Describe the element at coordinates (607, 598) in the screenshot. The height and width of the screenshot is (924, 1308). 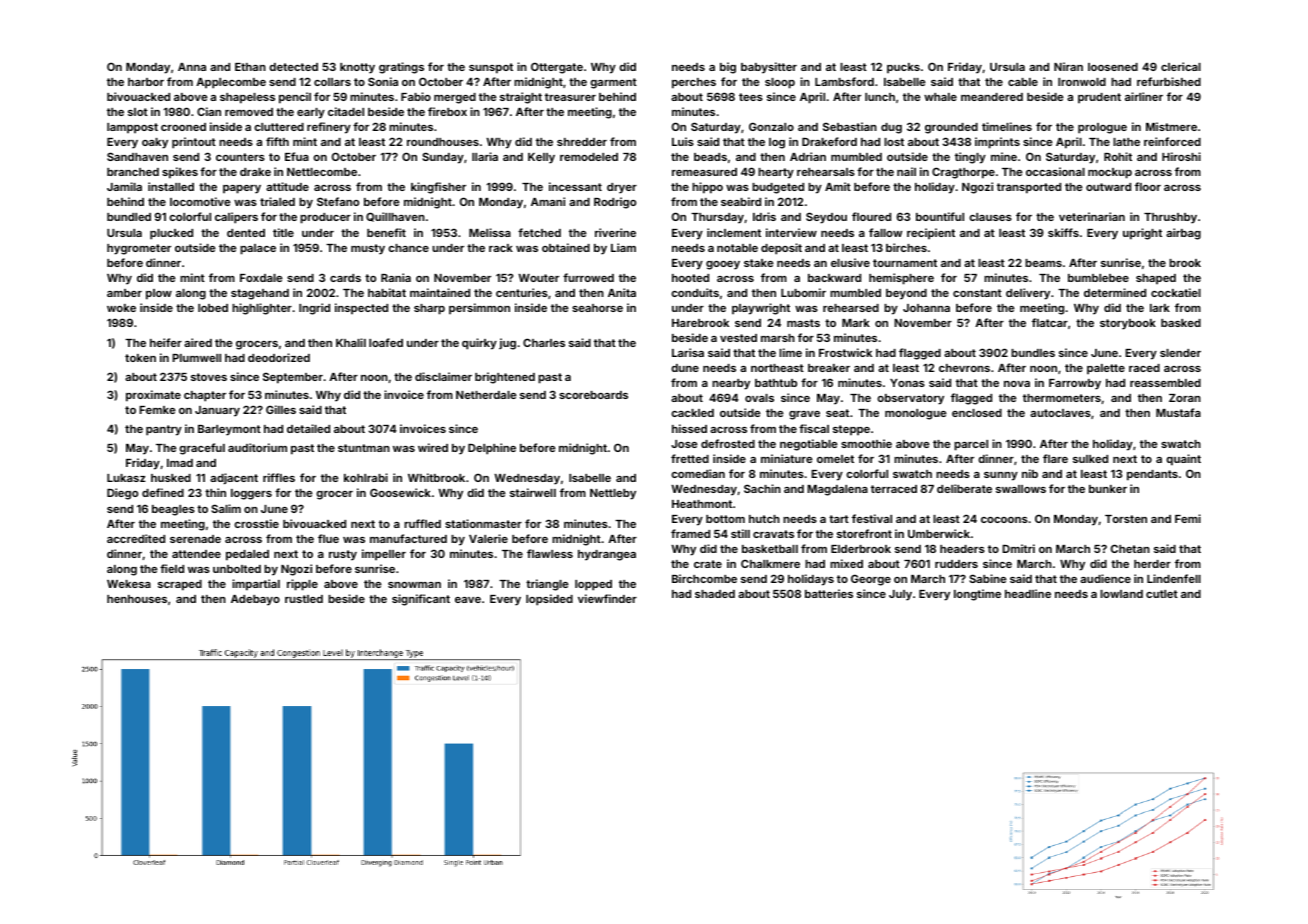
I see `viewfinder` at that location.
